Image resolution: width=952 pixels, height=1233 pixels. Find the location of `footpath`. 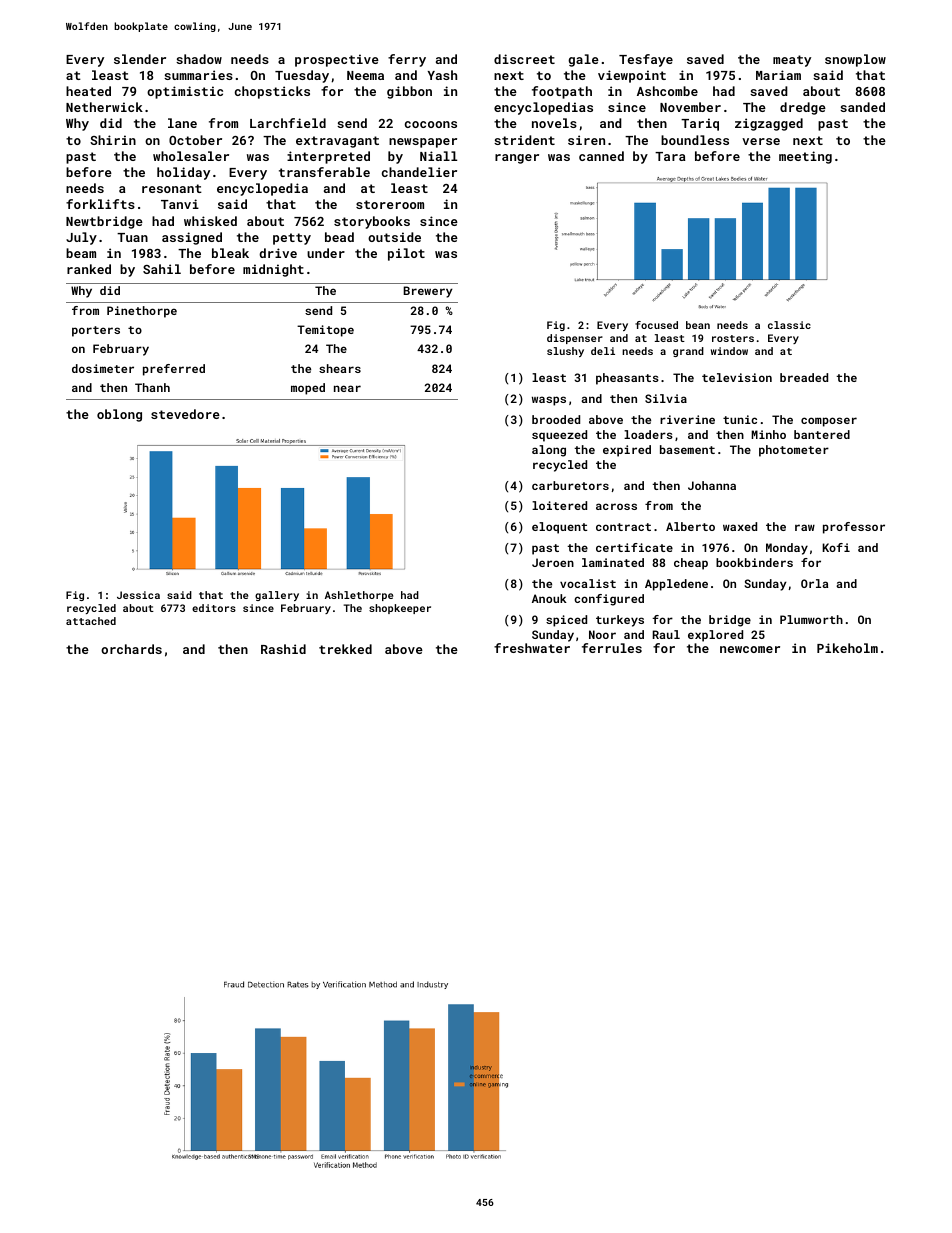

footpath is located at coordinates (562, 92).
